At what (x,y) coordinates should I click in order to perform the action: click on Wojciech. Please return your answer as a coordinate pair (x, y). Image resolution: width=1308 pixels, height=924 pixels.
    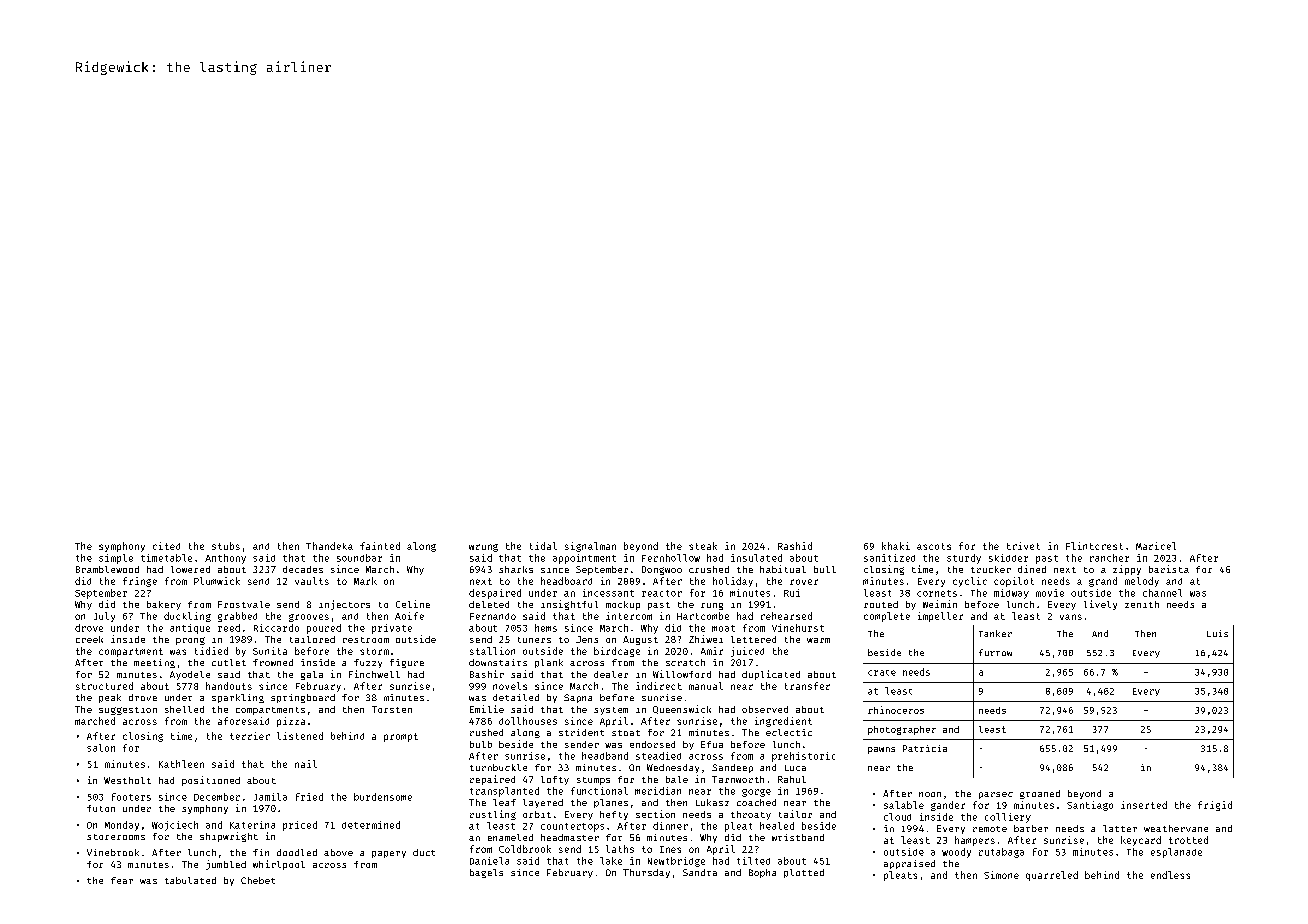
    Looking at the image, I should click on (175, 826).
